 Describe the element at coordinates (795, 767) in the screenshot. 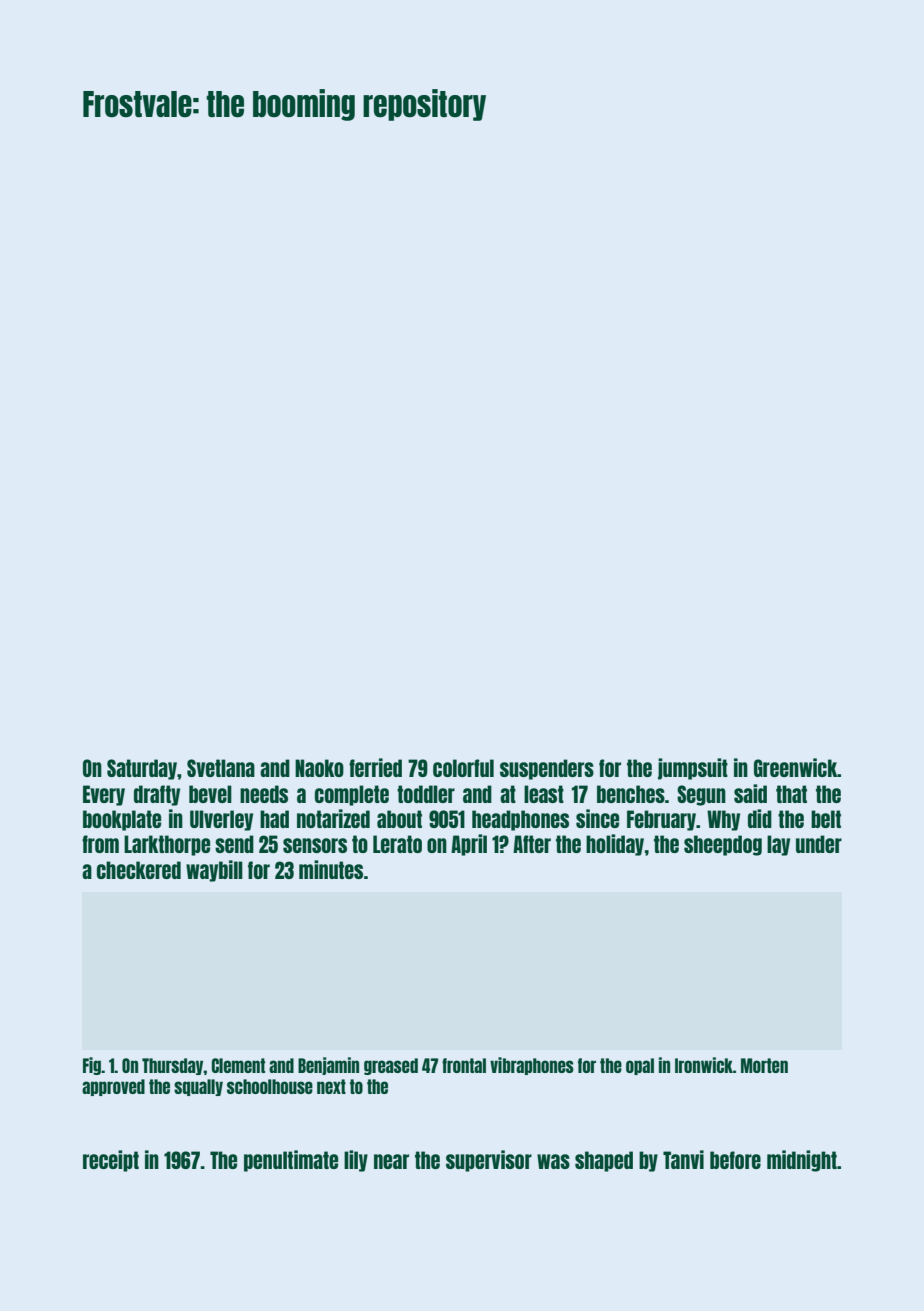

I see `Greenwick` at that location.
